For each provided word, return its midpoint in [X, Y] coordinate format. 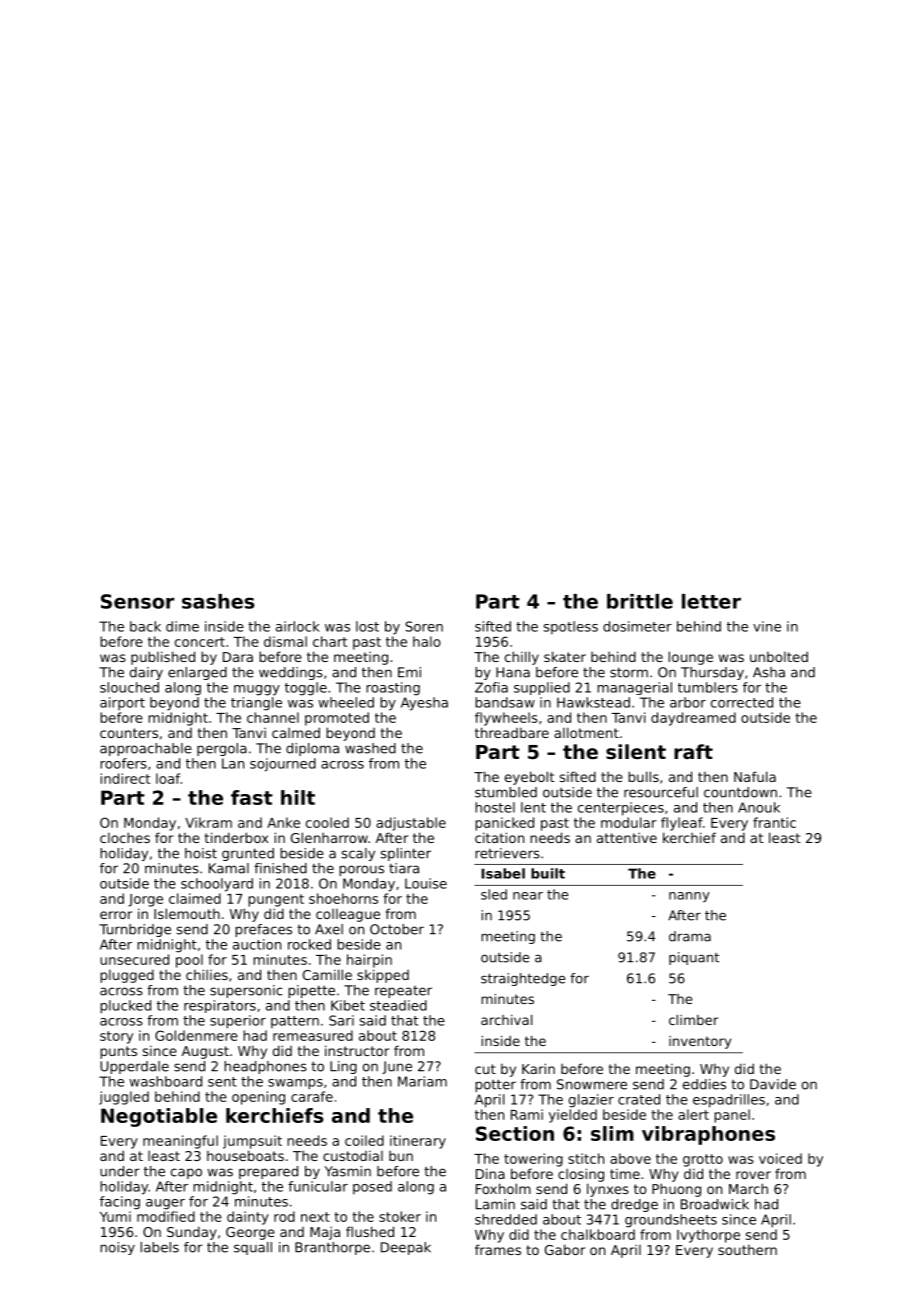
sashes [218, 601]
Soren [424, 626]
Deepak [406, 1248]
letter [711, 601]
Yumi [115, 1216]
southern [747, 1249]
